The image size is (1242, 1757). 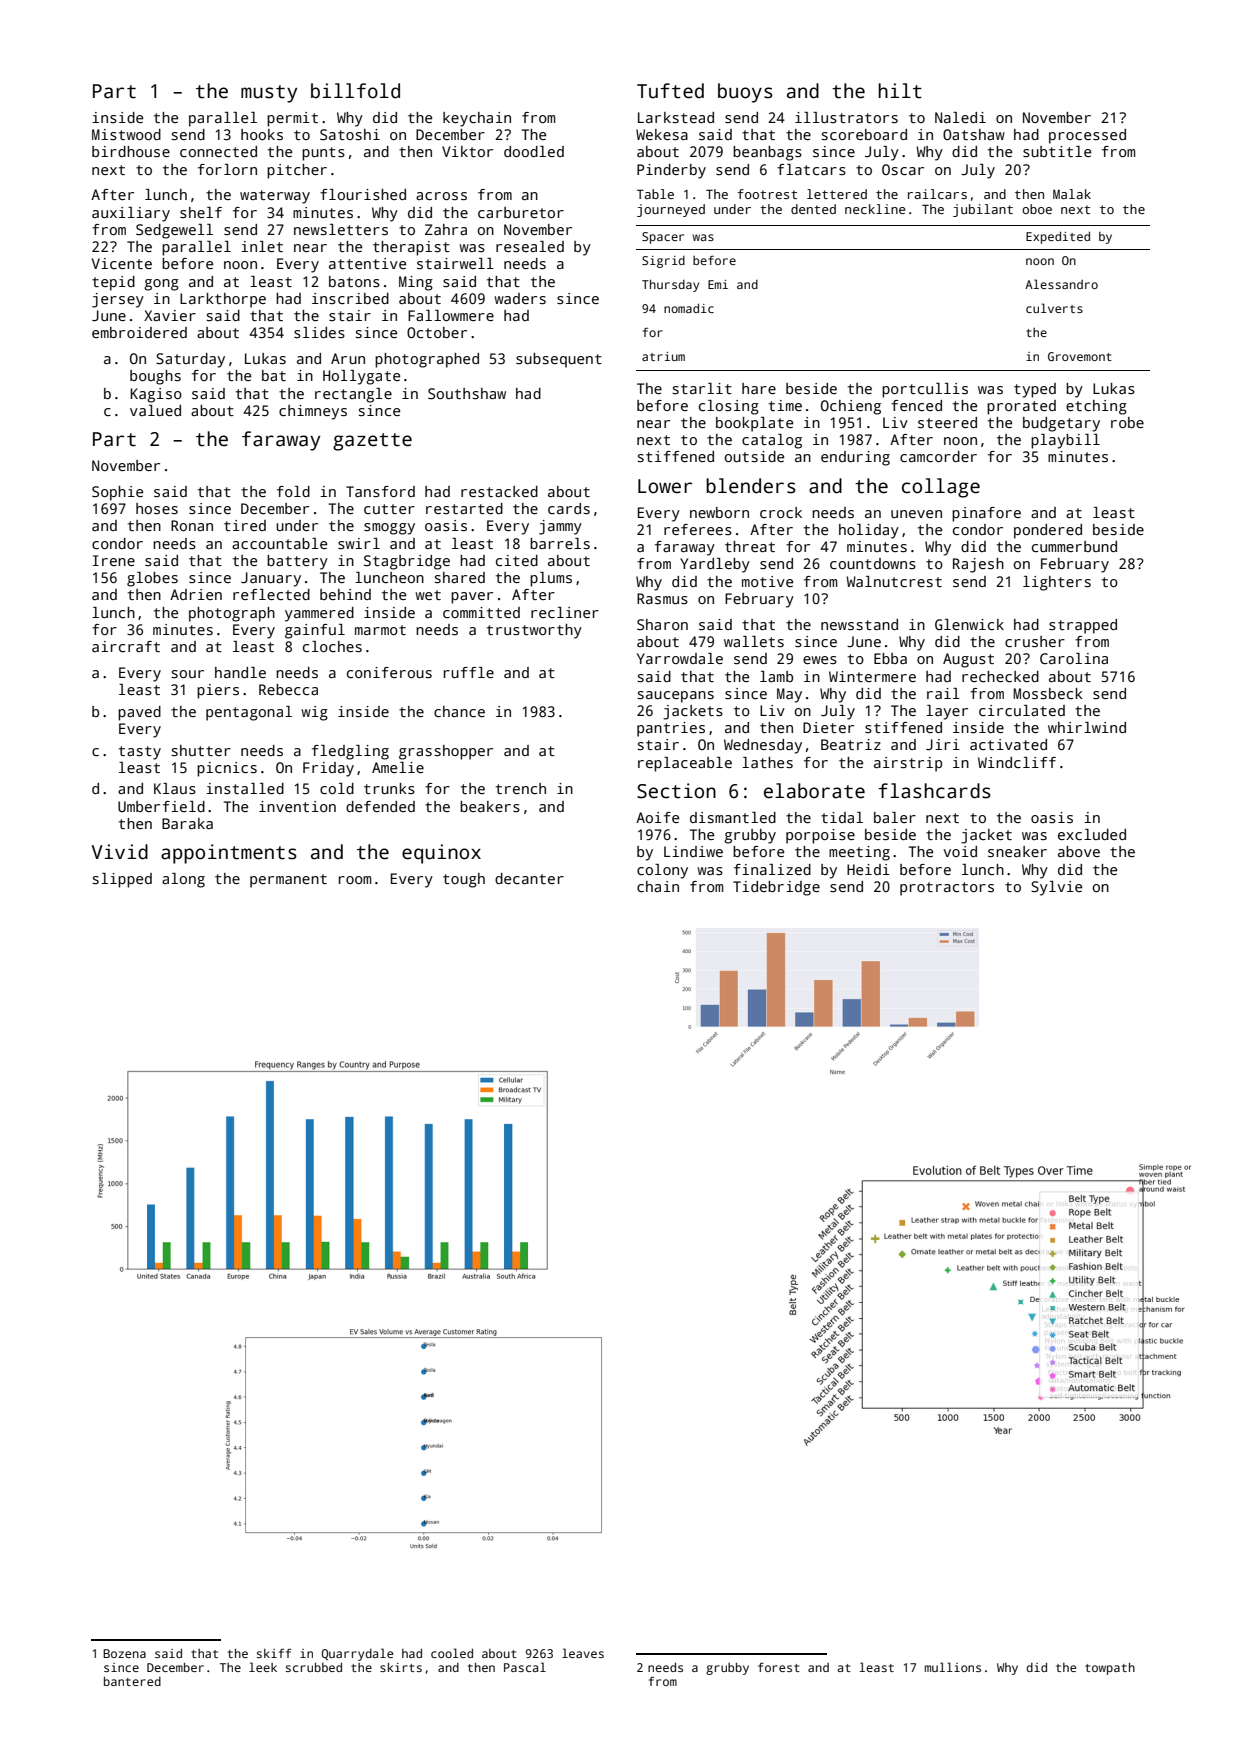 What do you see at coordinates (779, 1667) in the screenshot?
I see `forest` at bounding box center [779, 1667].
